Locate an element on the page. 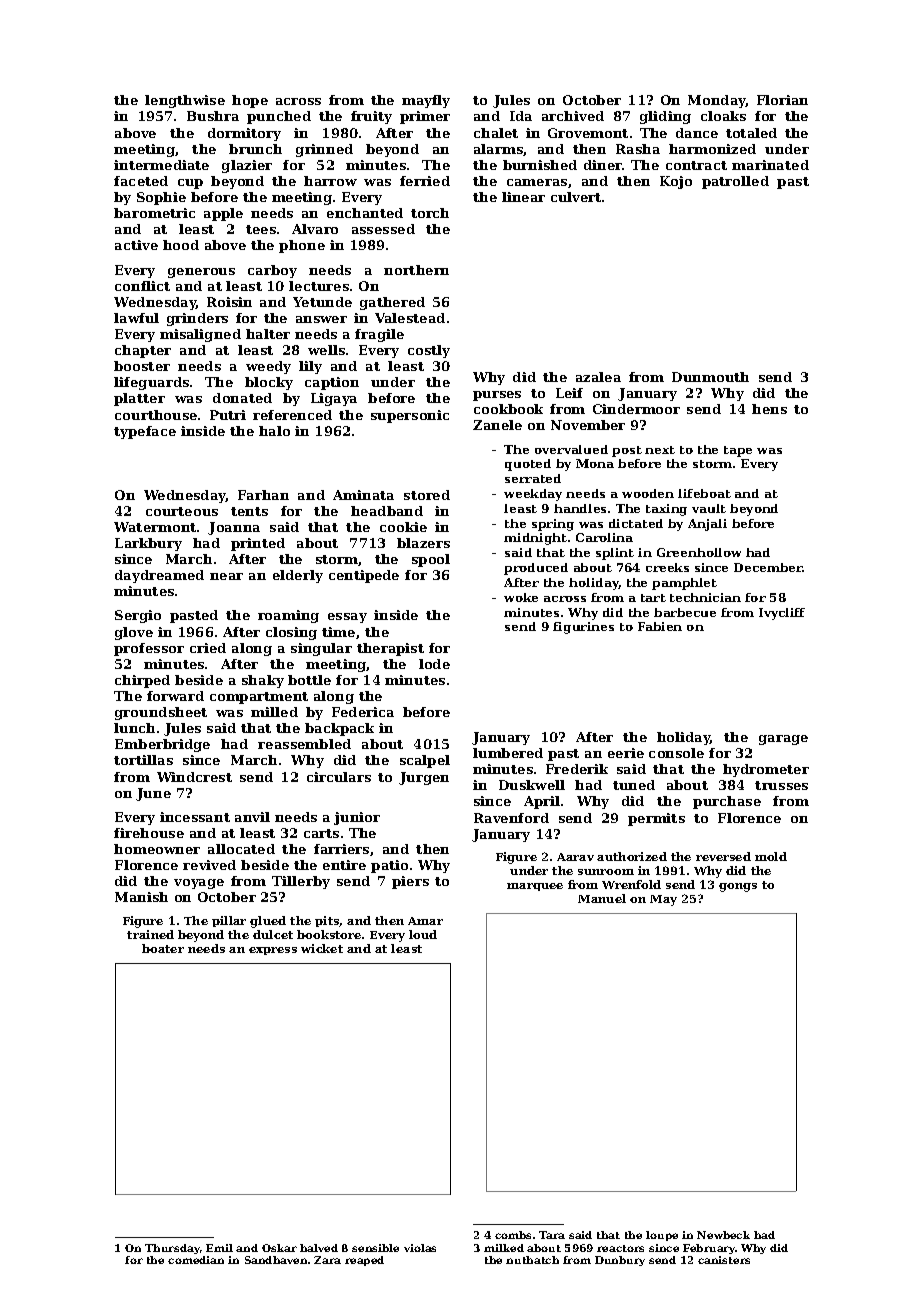 Image resolution: width=924 pixels, height=1308 pixels. barbecue is located at coordinates (685, 612).
